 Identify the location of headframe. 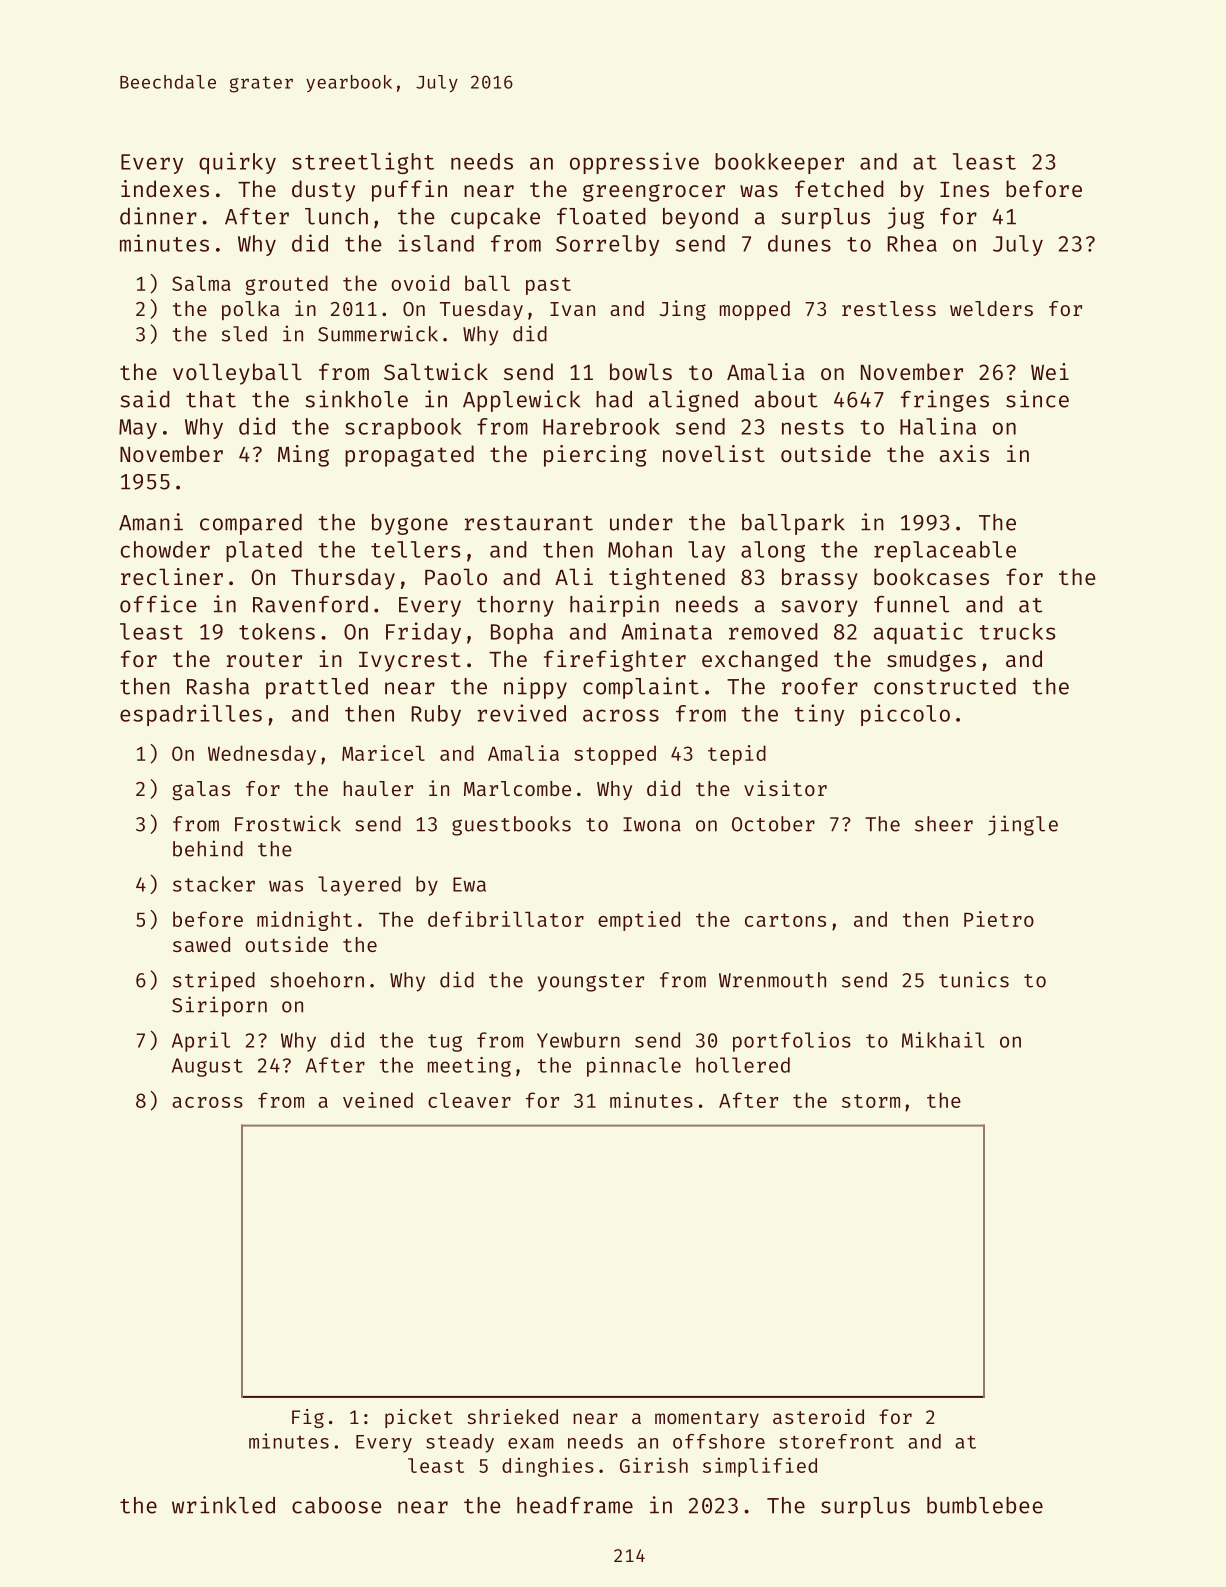
(575, 1505).
